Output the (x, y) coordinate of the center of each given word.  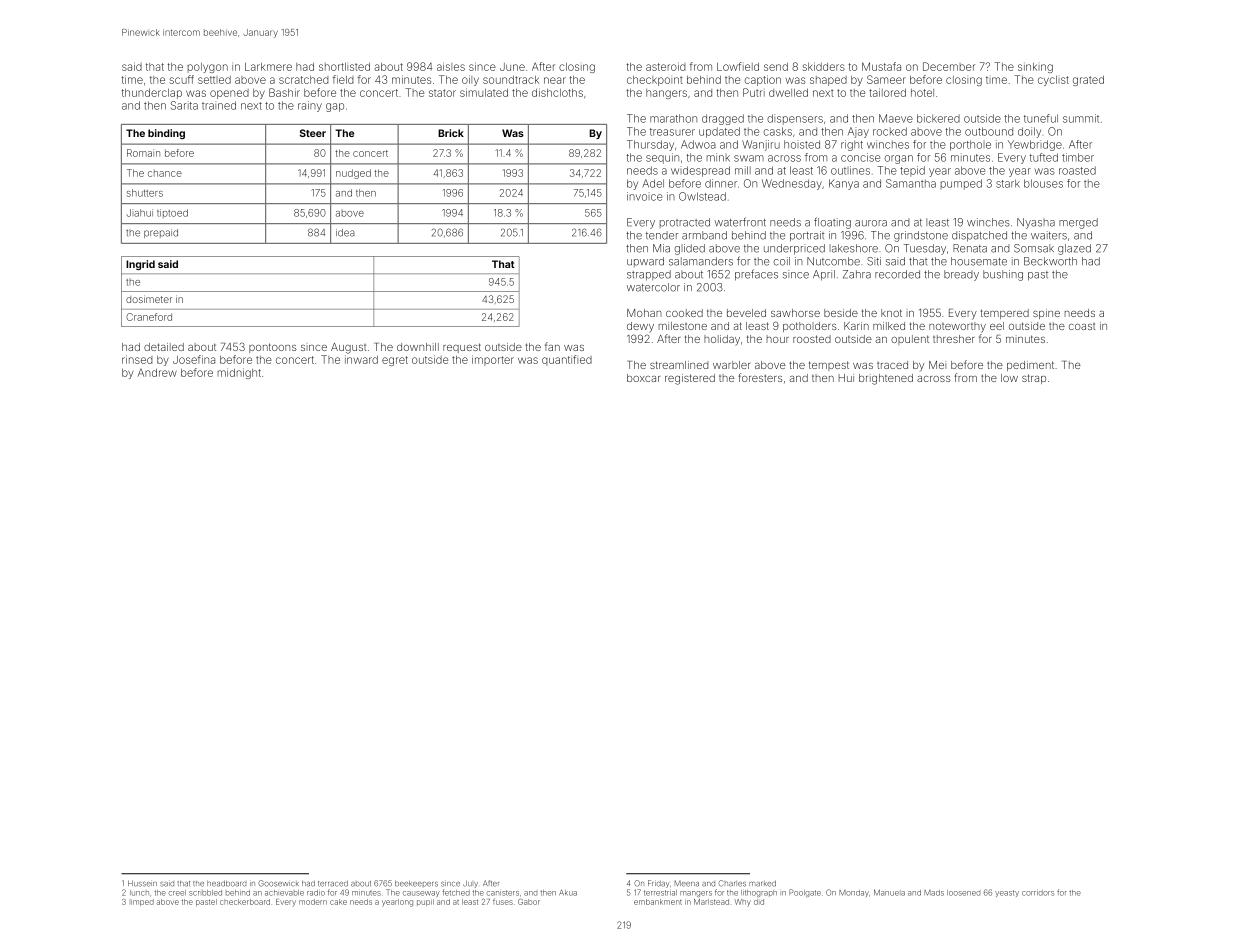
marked (762, 884)
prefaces (756, 275)
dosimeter (149, 299)
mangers (696, 894)
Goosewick (278, 883)
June (512, 67)
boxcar (643, 378)
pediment (1030, 366)
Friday (658, 884)
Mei (937, 365)
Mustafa (881, 66)
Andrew (157, 373)
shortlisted (344, 67)
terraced (333, 884)
